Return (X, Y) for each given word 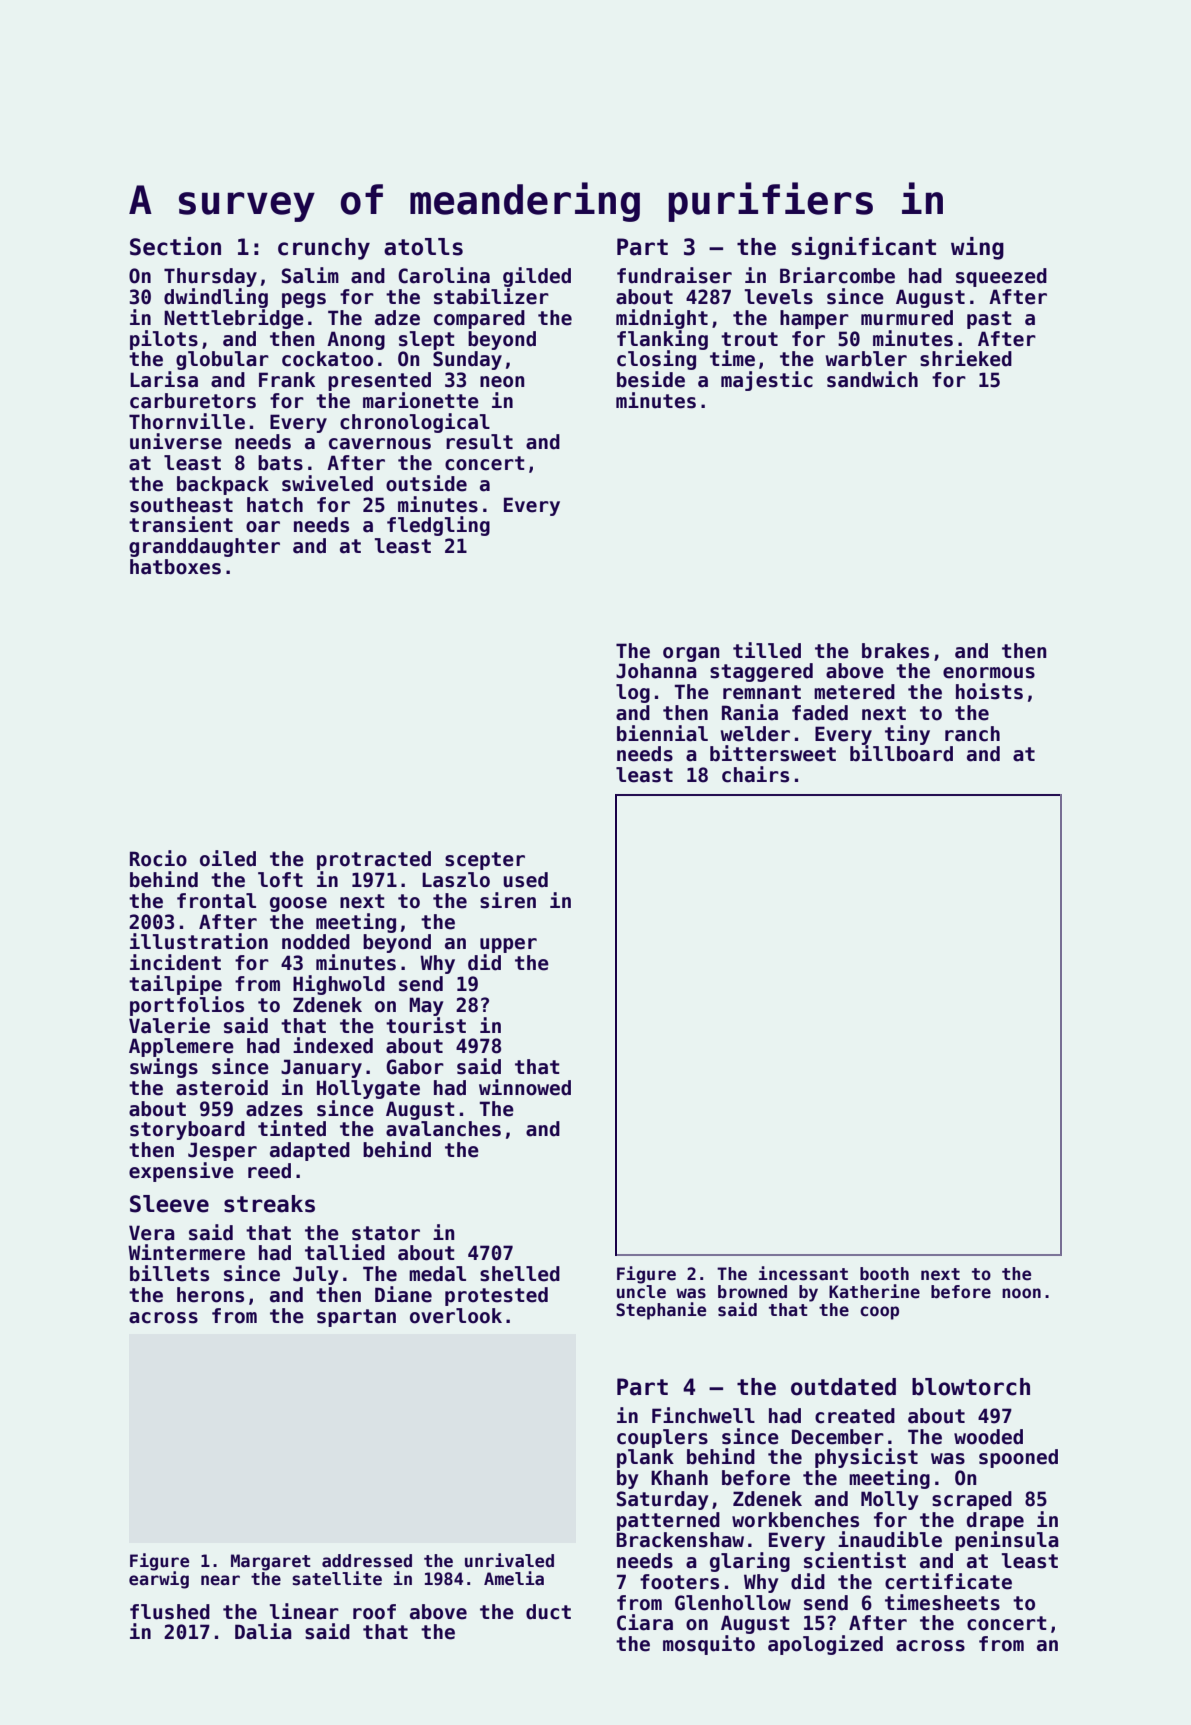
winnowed (525, 1087)
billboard (901, 753)
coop (879, 1313)
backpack (223, 485)
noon (1021, 1293)
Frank (287, 380)
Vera (152, 1233)
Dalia (263, 1631)
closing (656, 360)
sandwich (872, 379)
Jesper (222, 1151)
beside (651, 379)
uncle (641, 1292)
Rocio (158, 858)
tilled (767, 650)
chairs (755, 774)
